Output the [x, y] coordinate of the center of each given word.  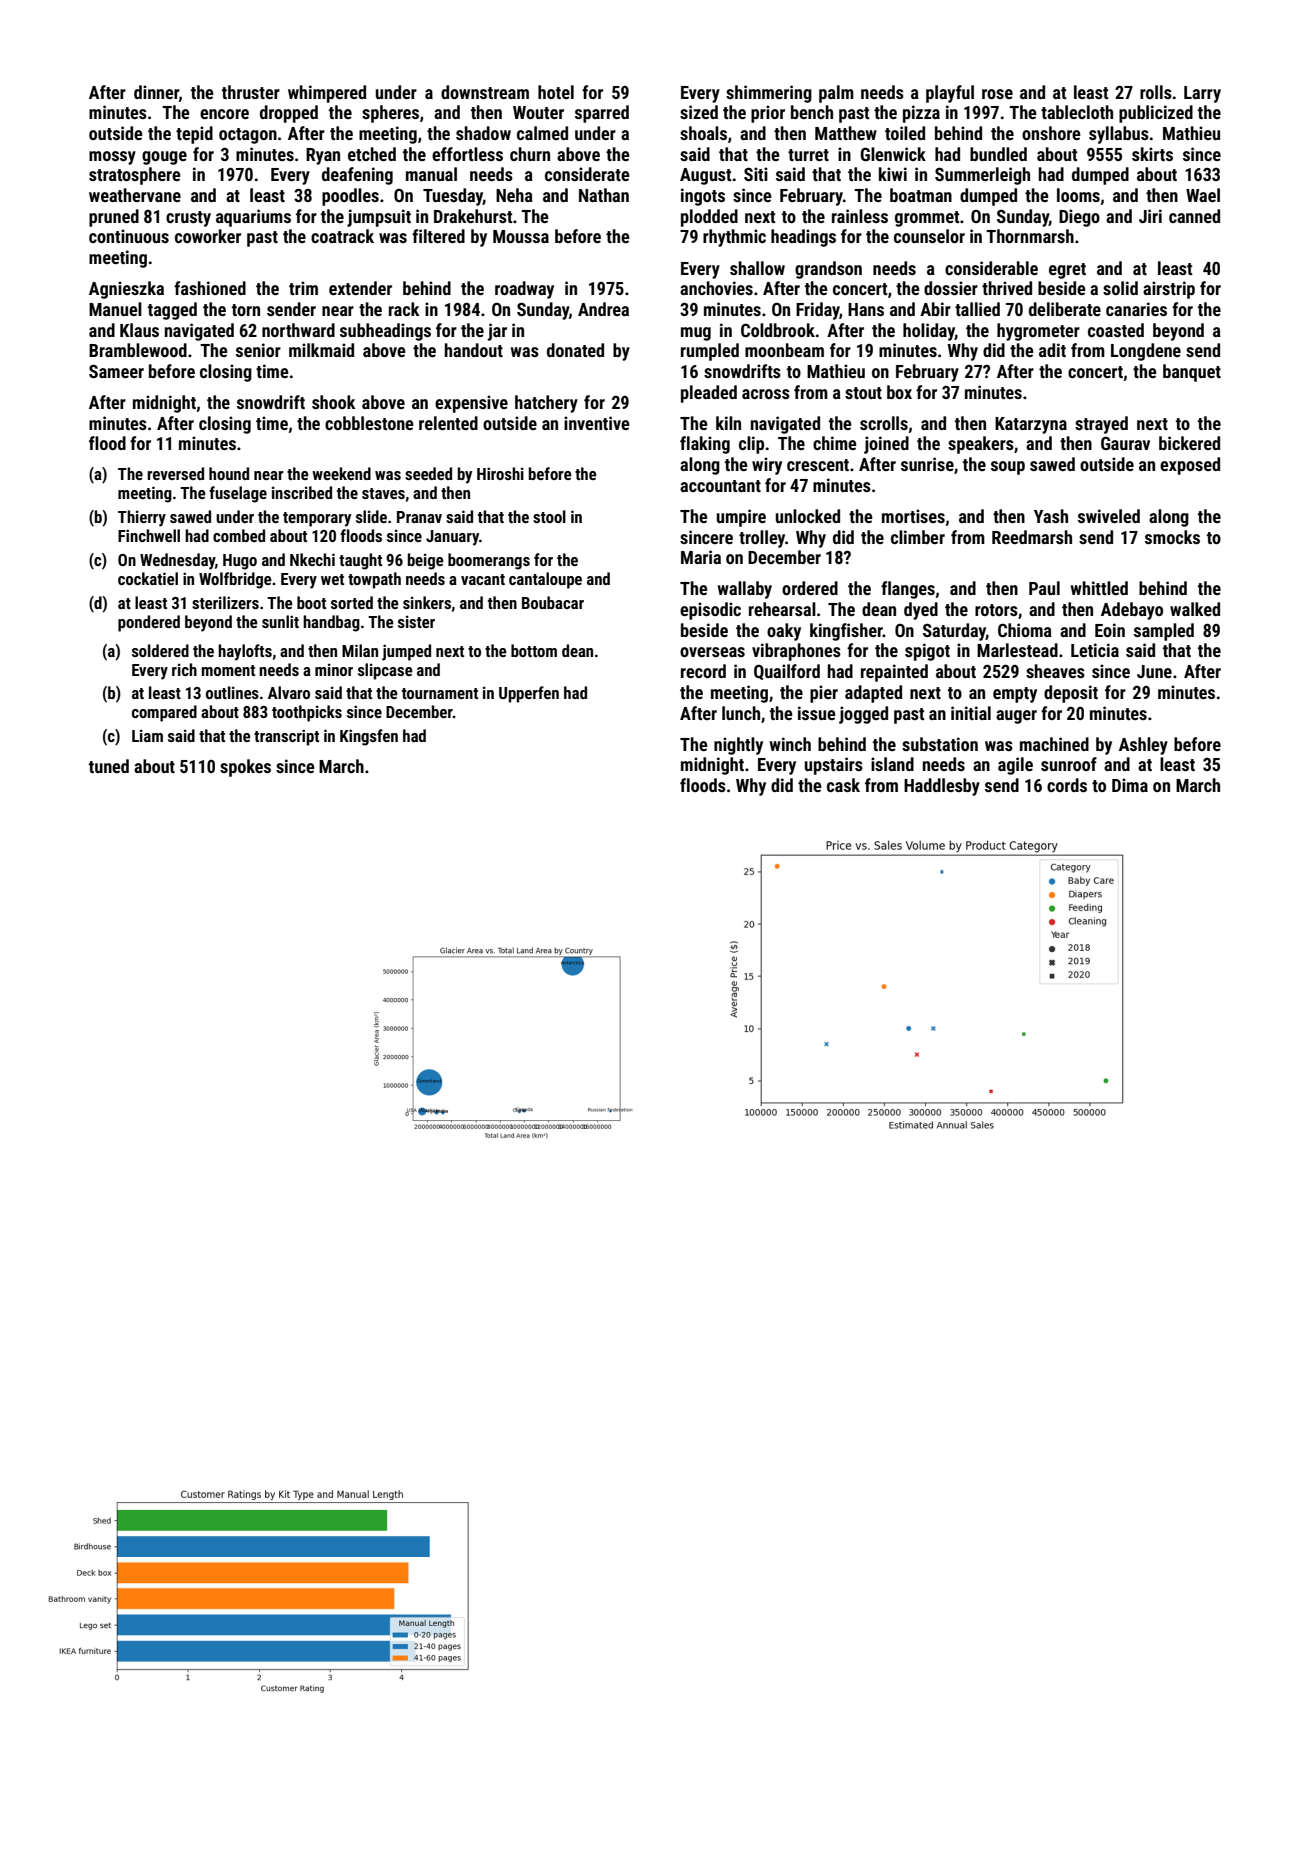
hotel [556, 92]
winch [790, 744]
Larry [1202, 94]
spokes [245, 768]
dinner [156, 92]
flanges [908, 590]
